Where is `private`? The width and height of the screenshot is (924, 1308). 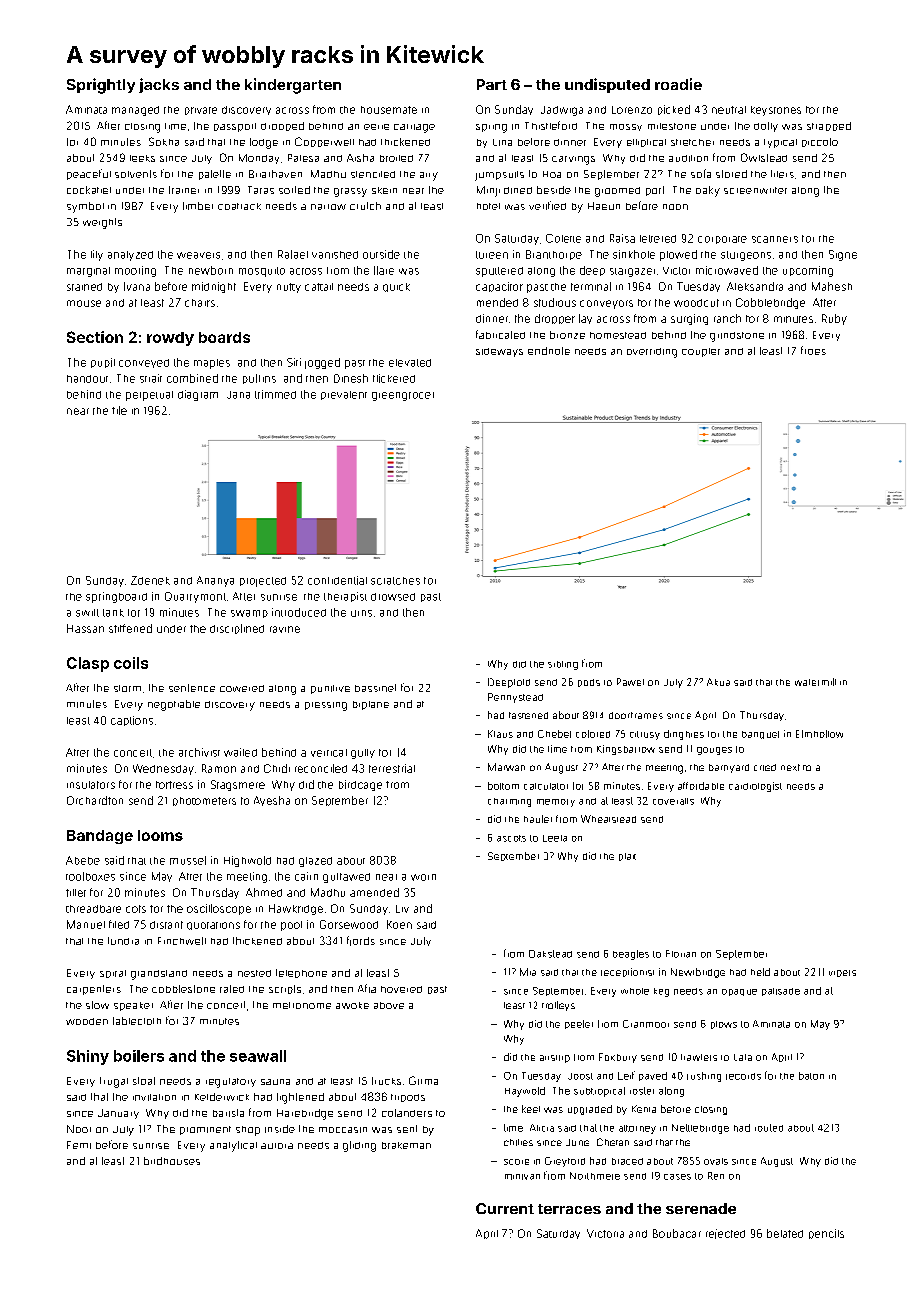
private is located at coordinates (201, 111).
